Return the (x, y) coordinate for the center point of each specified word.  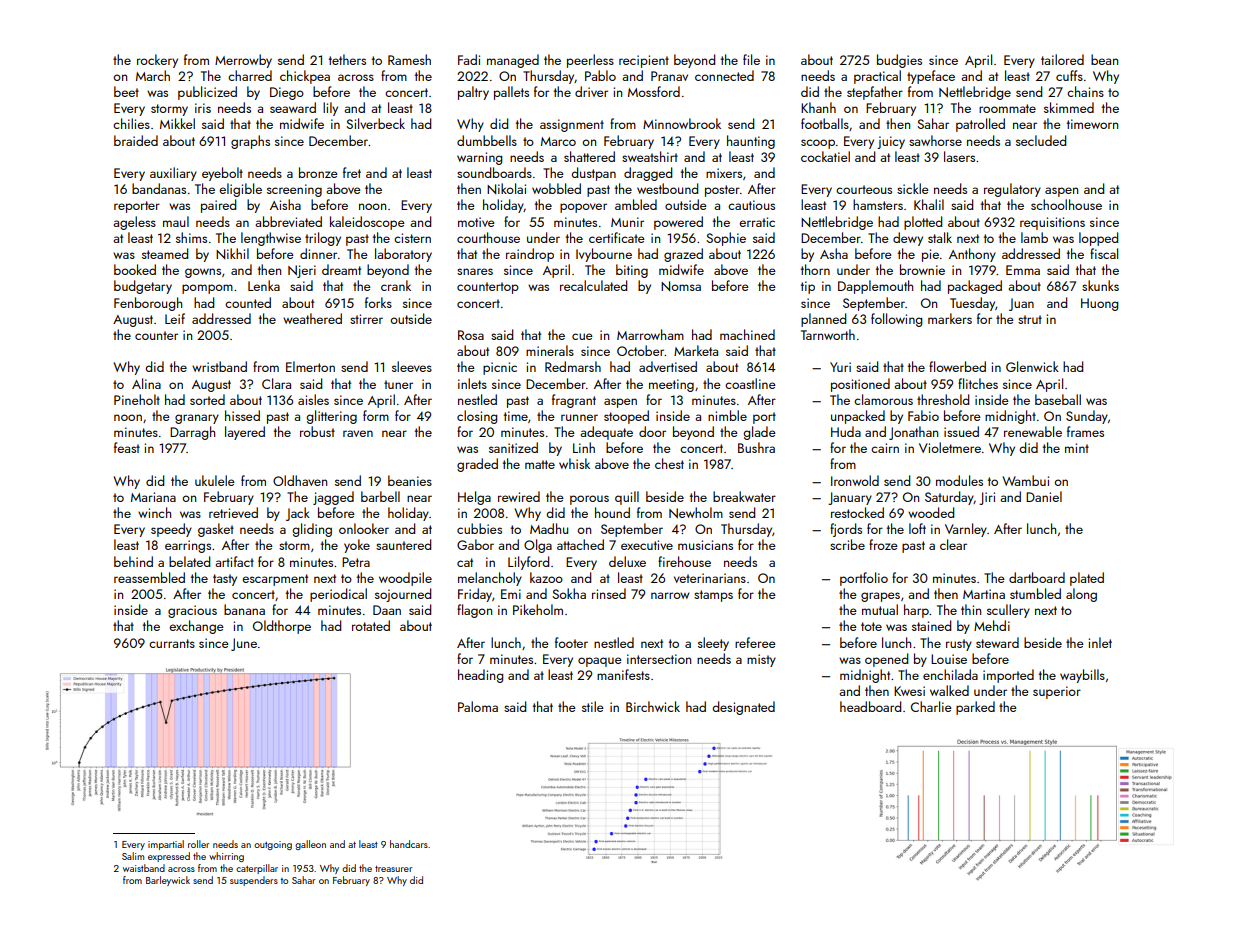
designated (743, 708)
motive (476, 222)
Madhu (549, 528)
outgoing (273, 845)
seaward (293, 107)
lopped (1098, 239)
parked (975, 708)
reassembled (149, 577)
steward (997, 642)
